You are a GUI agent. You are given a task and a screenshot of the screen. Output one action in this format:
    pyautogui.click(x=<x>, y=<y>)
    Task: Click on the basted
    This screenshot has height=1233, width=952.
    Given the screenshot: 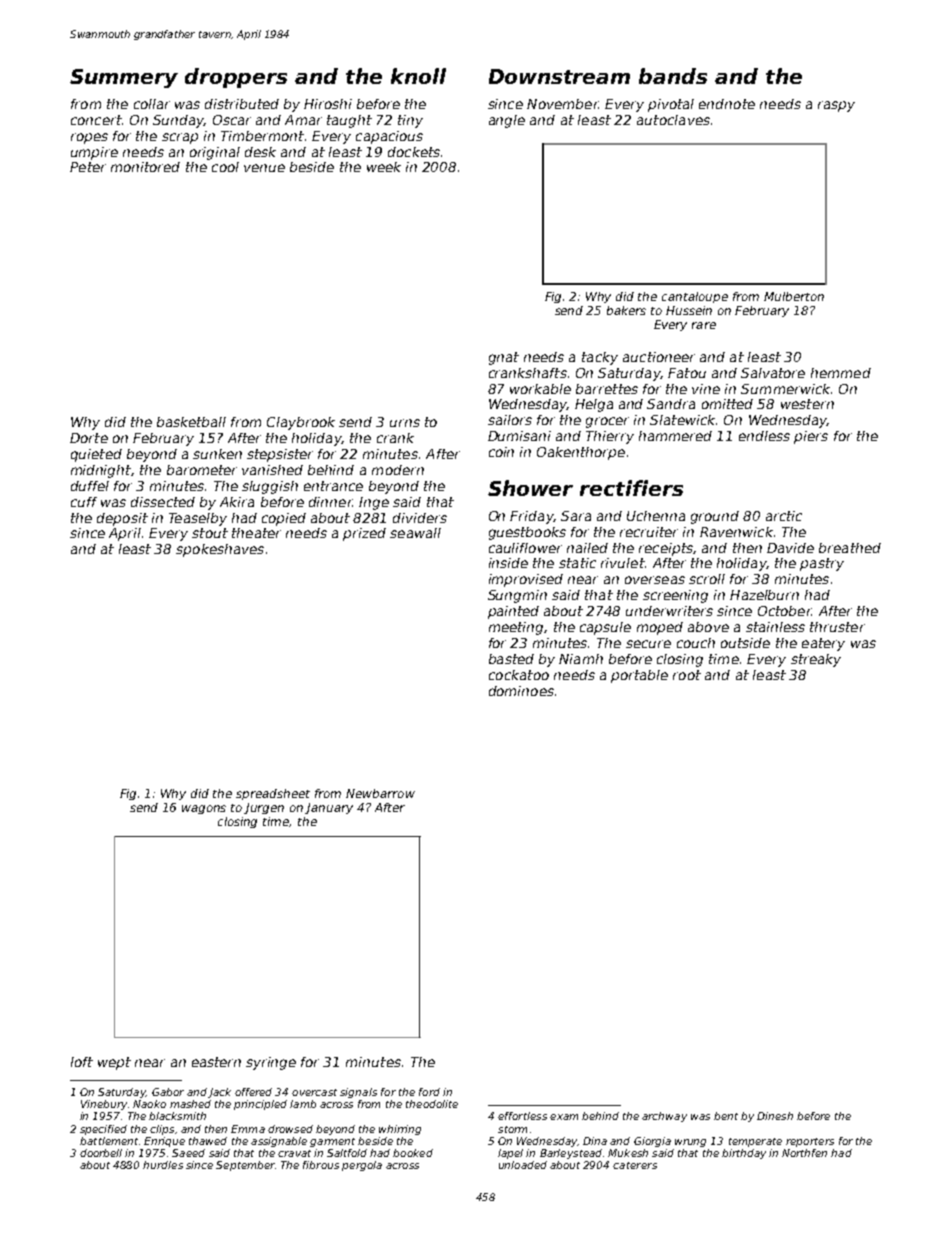 What is the action you would take?
    pyautogui.click(x=511, y=659)
